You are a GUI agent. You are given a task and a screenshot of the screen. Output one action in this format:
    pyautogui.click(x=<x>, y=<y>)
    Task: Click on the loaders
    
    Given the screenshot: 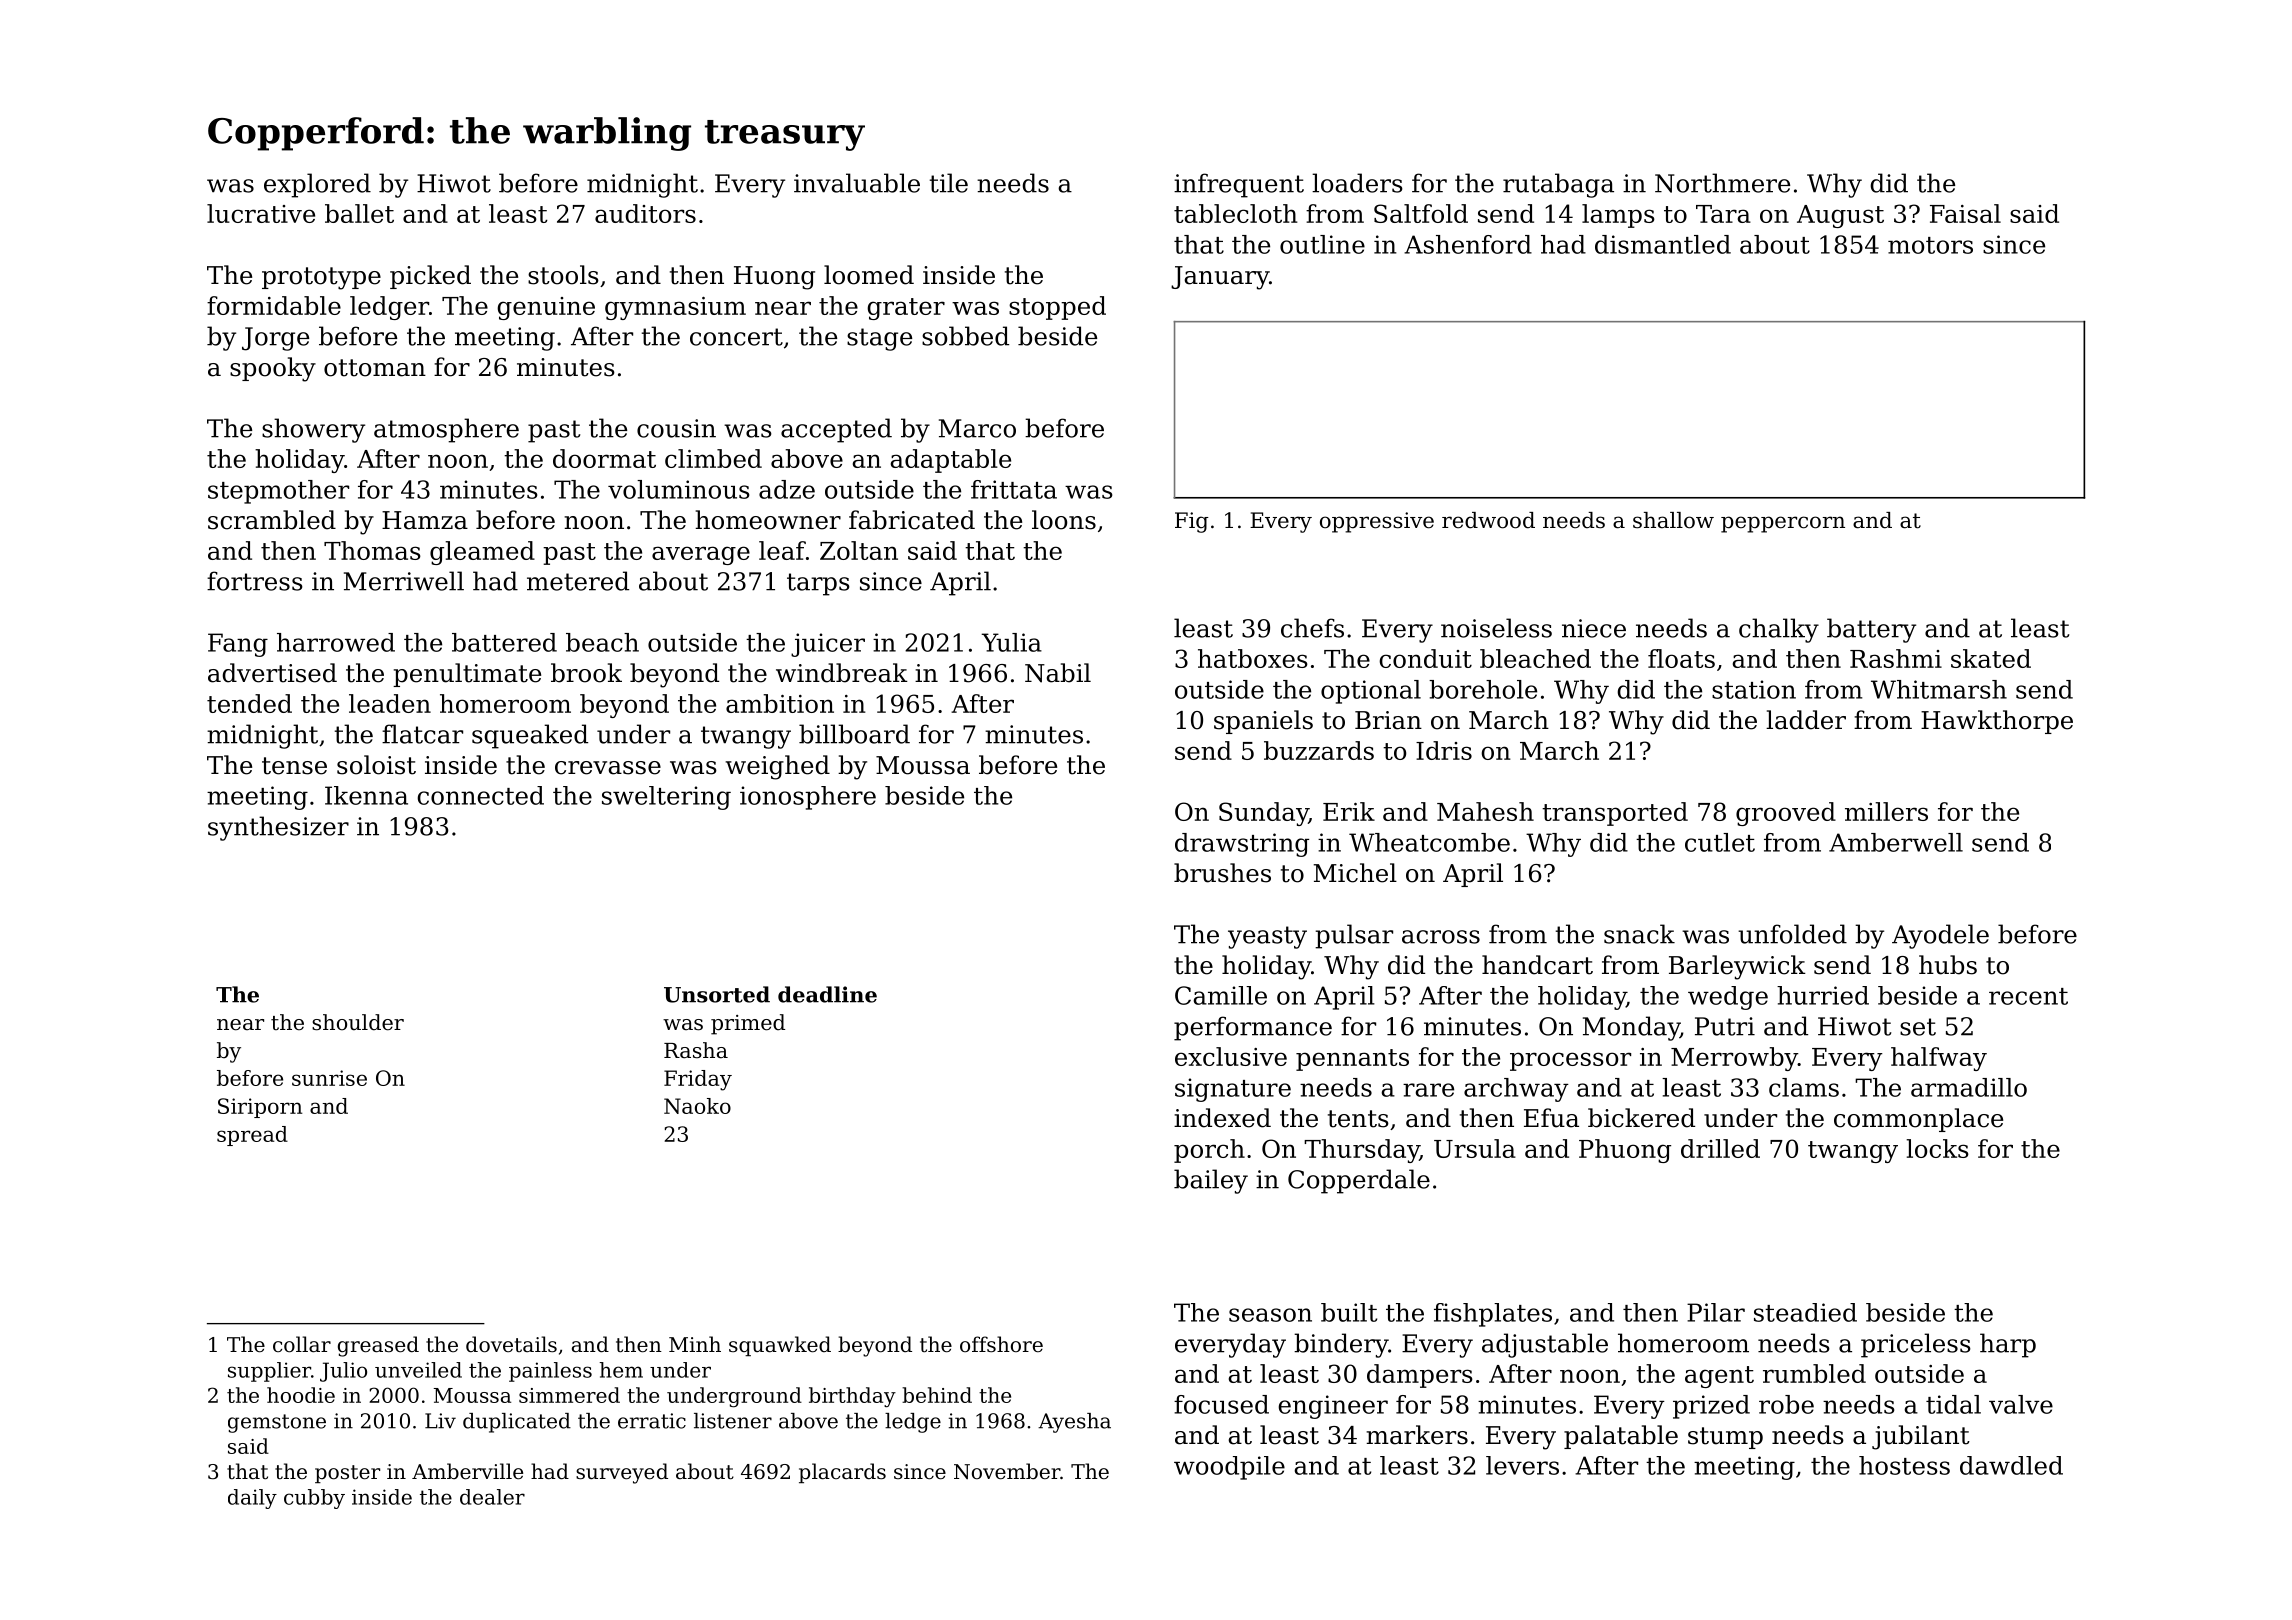 What is the action you would take?
    pyautogui.click(x=1357, y=183)
